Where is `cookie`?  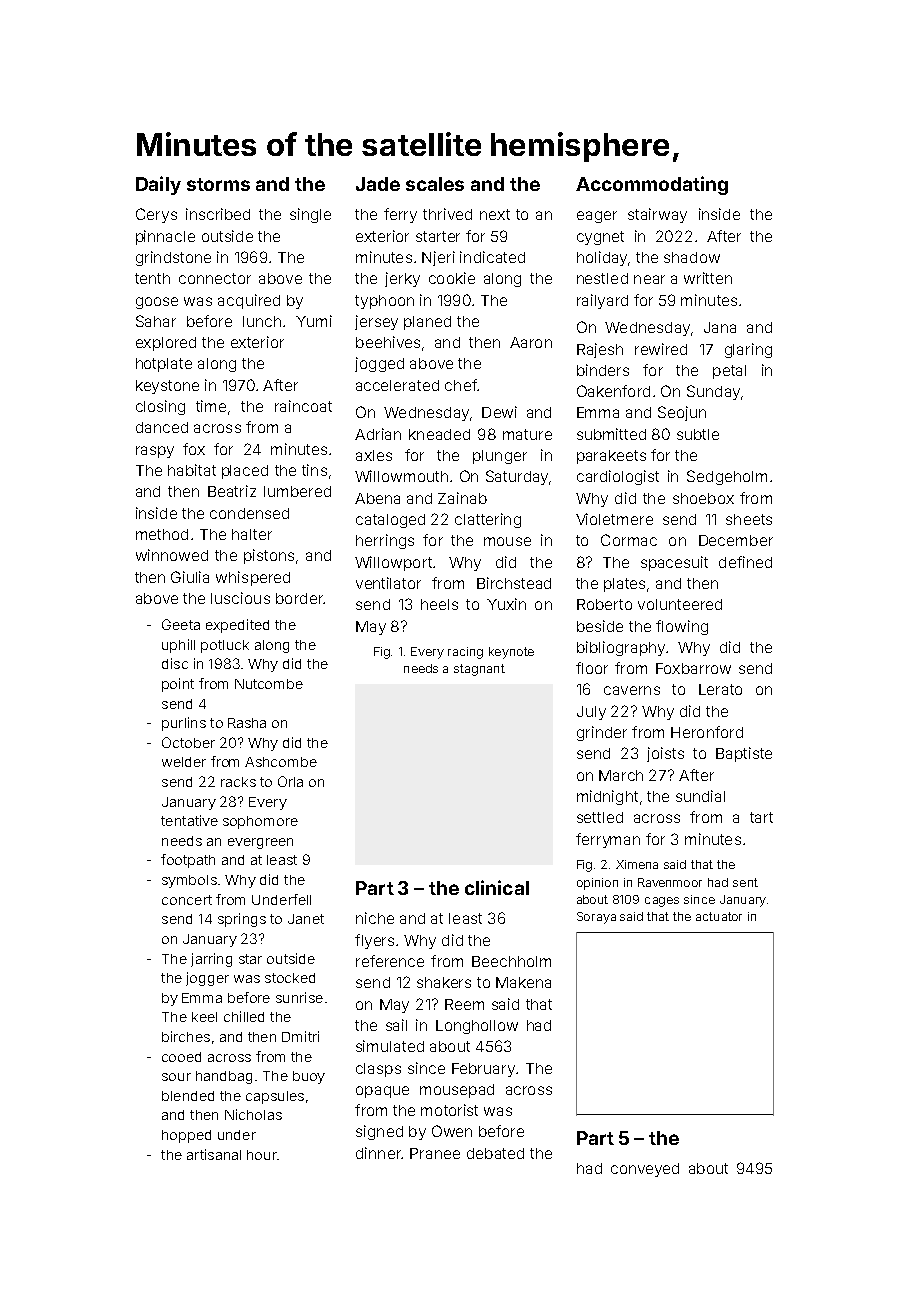 cookie is located at coordinates (452, 278).
